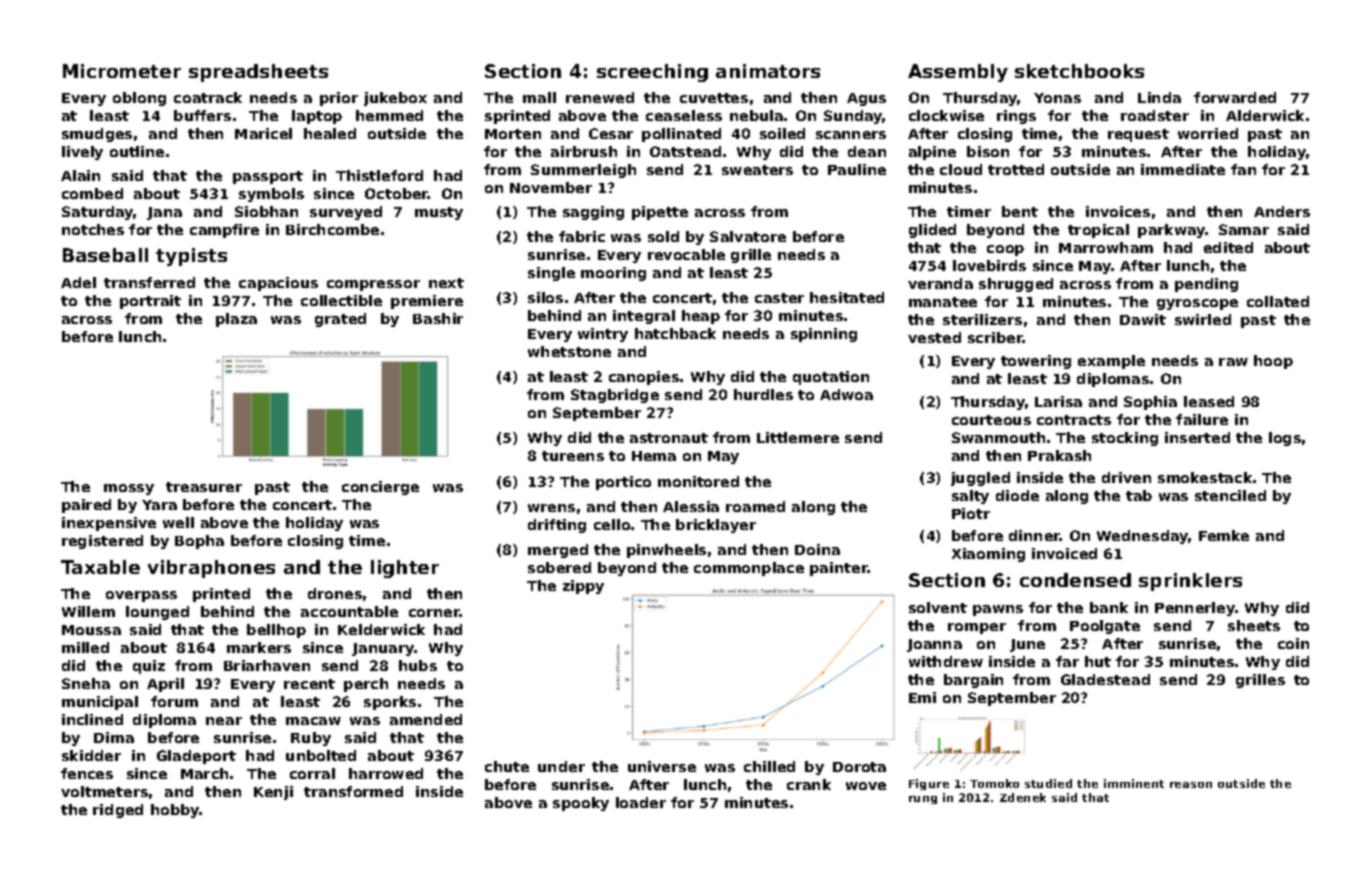 The width and height of the screenshot is (1372, 887). I want to click on Micrometer, so click(122, 71).
